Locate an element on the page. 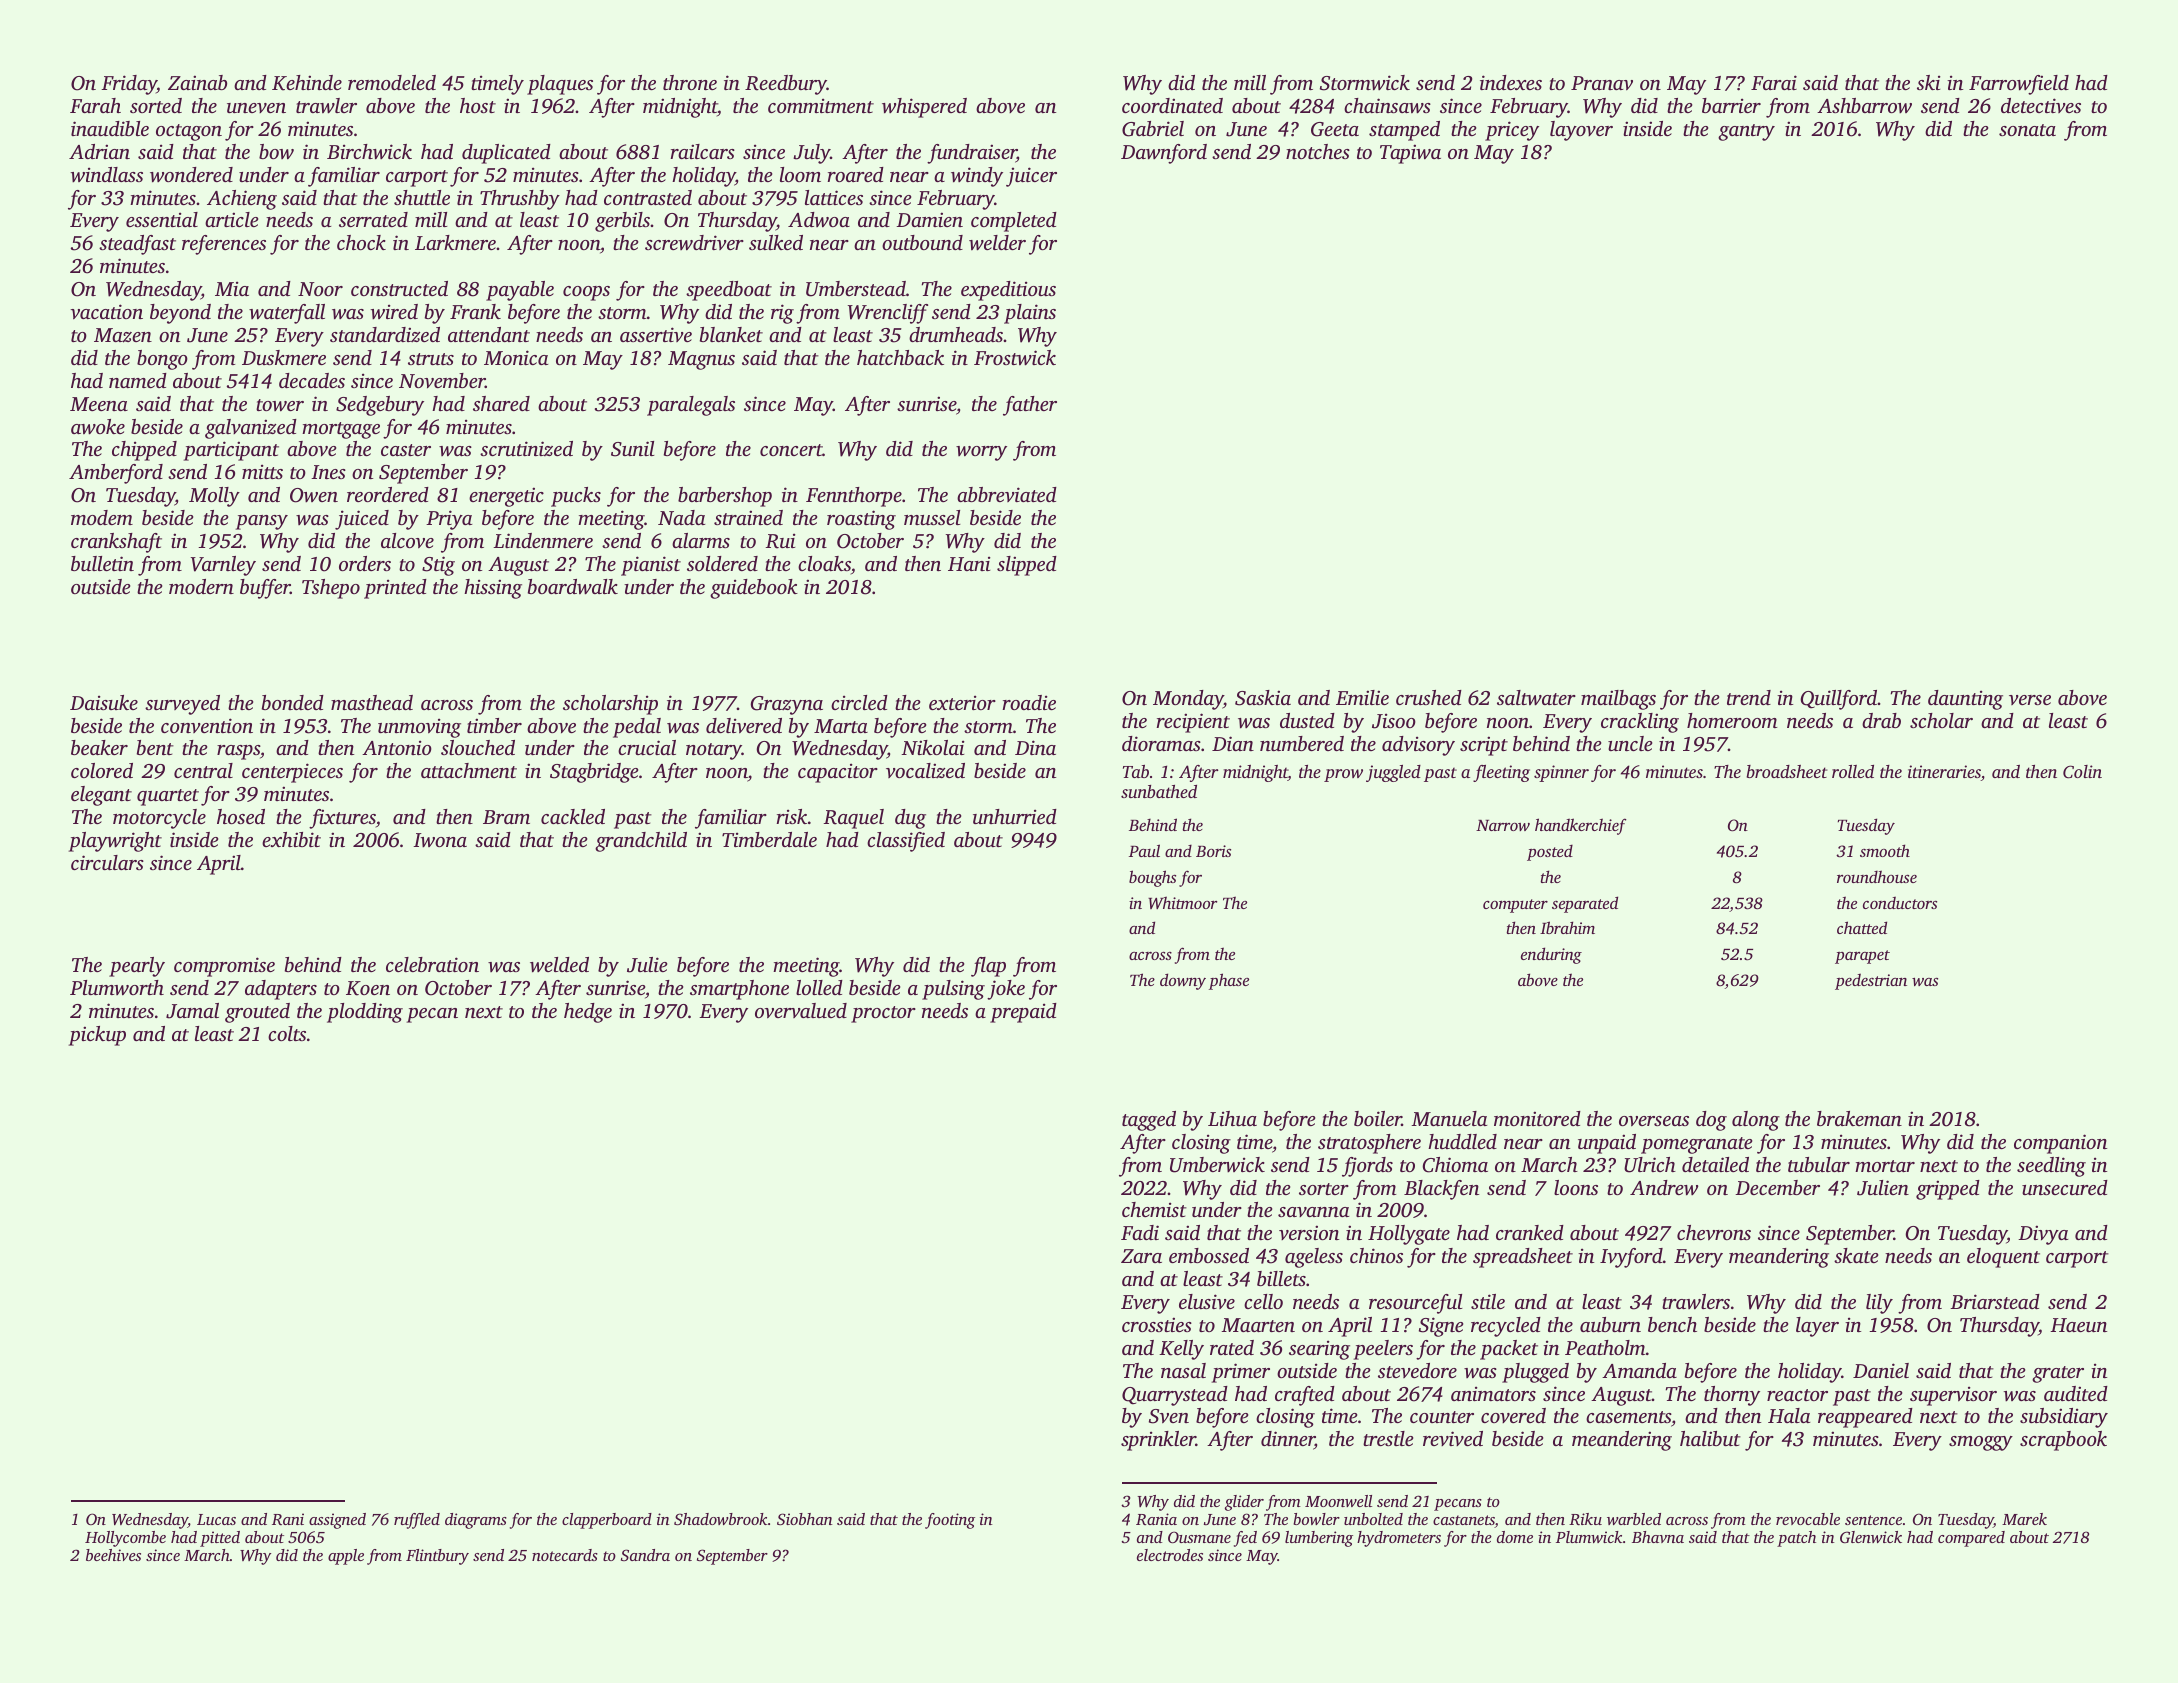  apple is located at coordinates (346, 1557).
